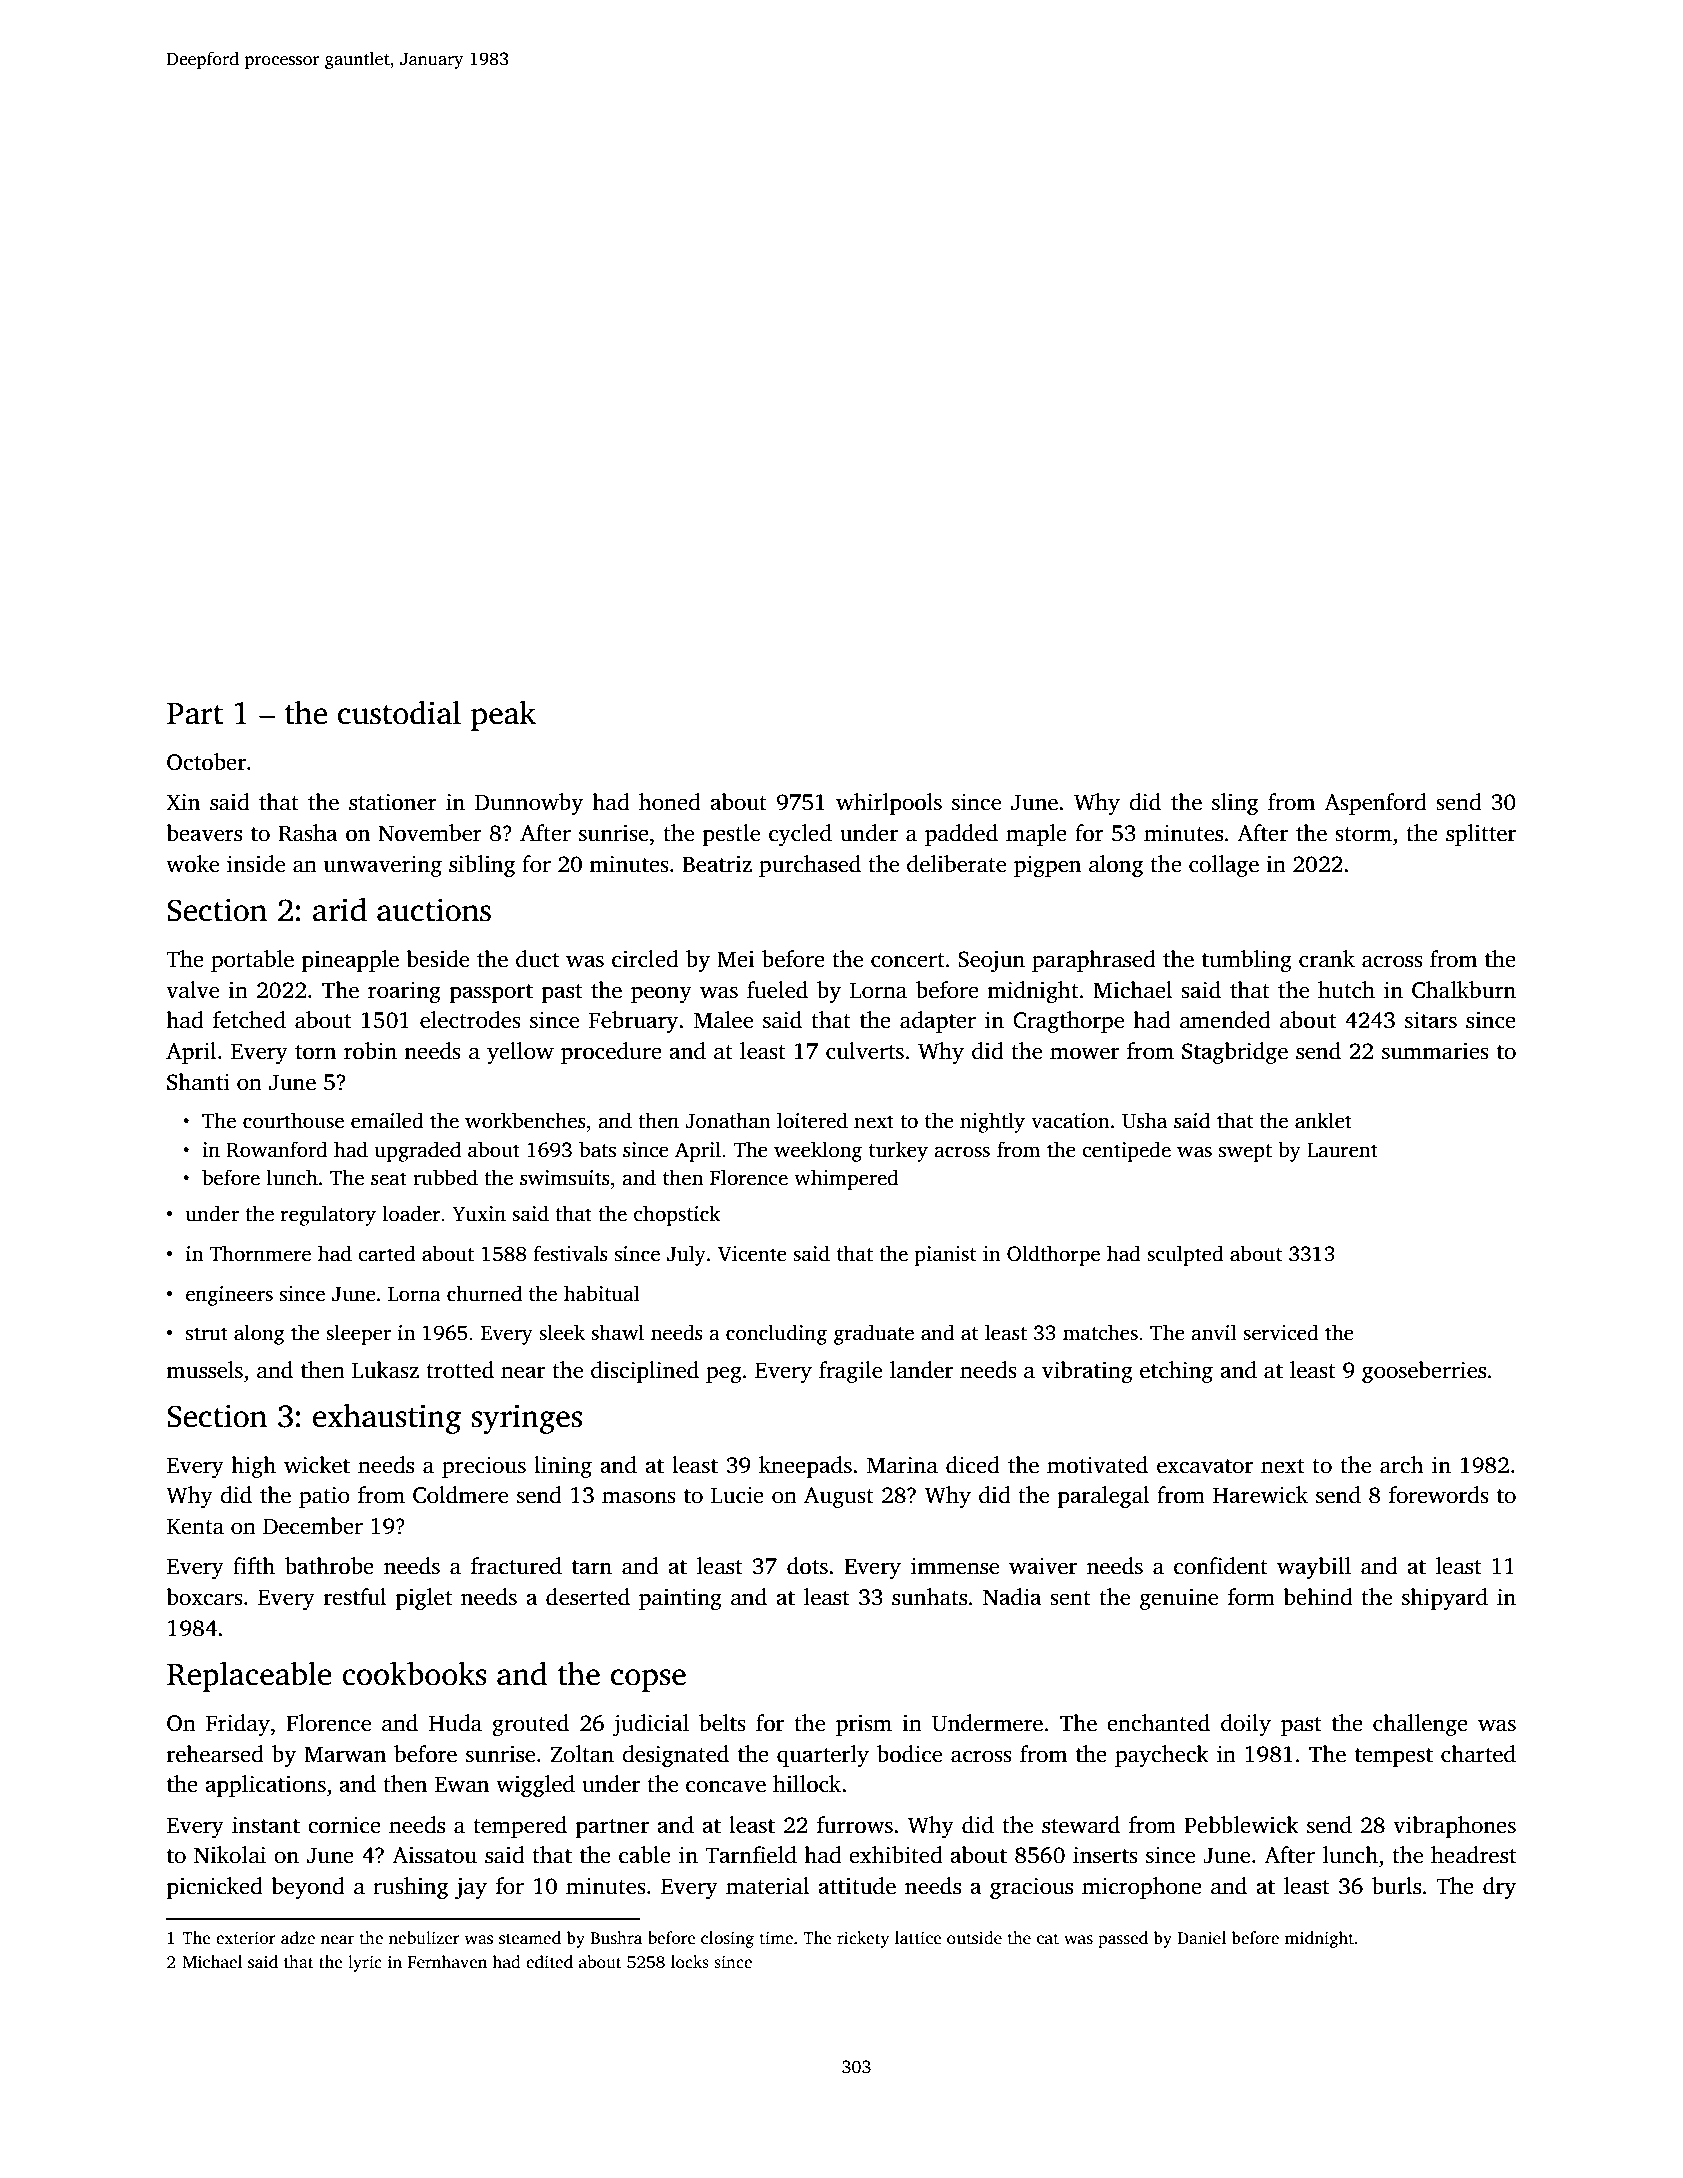 Image resolution: width=1683 pixels, height=2178 pixels. Describe the element at coordinates (246, 1938) in the screenshot. I see `exterior` at that location.
